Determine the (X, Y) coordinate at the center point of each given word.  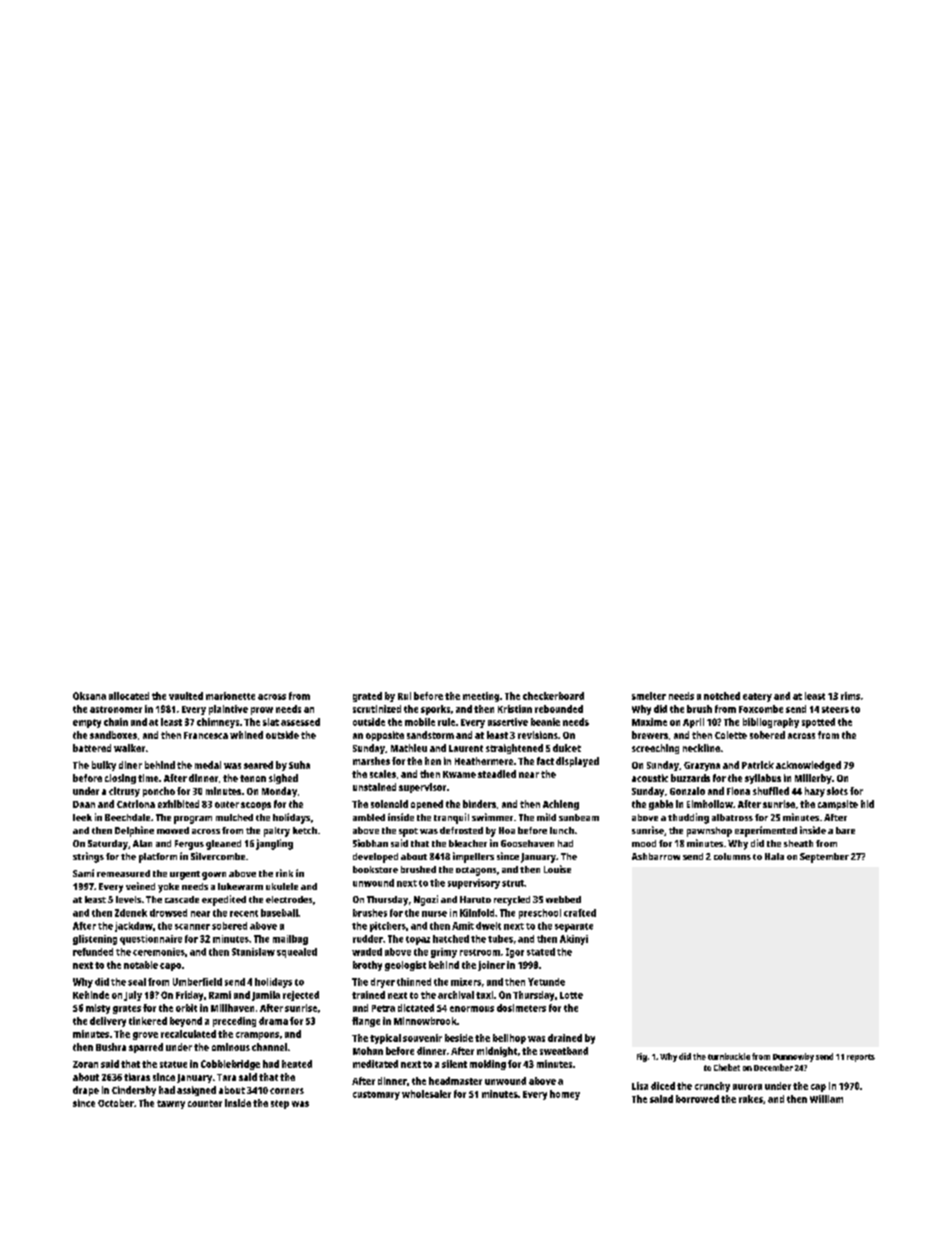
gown (214, 876)
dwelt (488, 926)
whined (246, 735)
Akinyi (574, 940)
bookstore (375, 869)
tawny (171, 1104)
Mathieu (409, 748)
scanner (192, 927)
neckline (701, 748)
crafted (580, 913)
